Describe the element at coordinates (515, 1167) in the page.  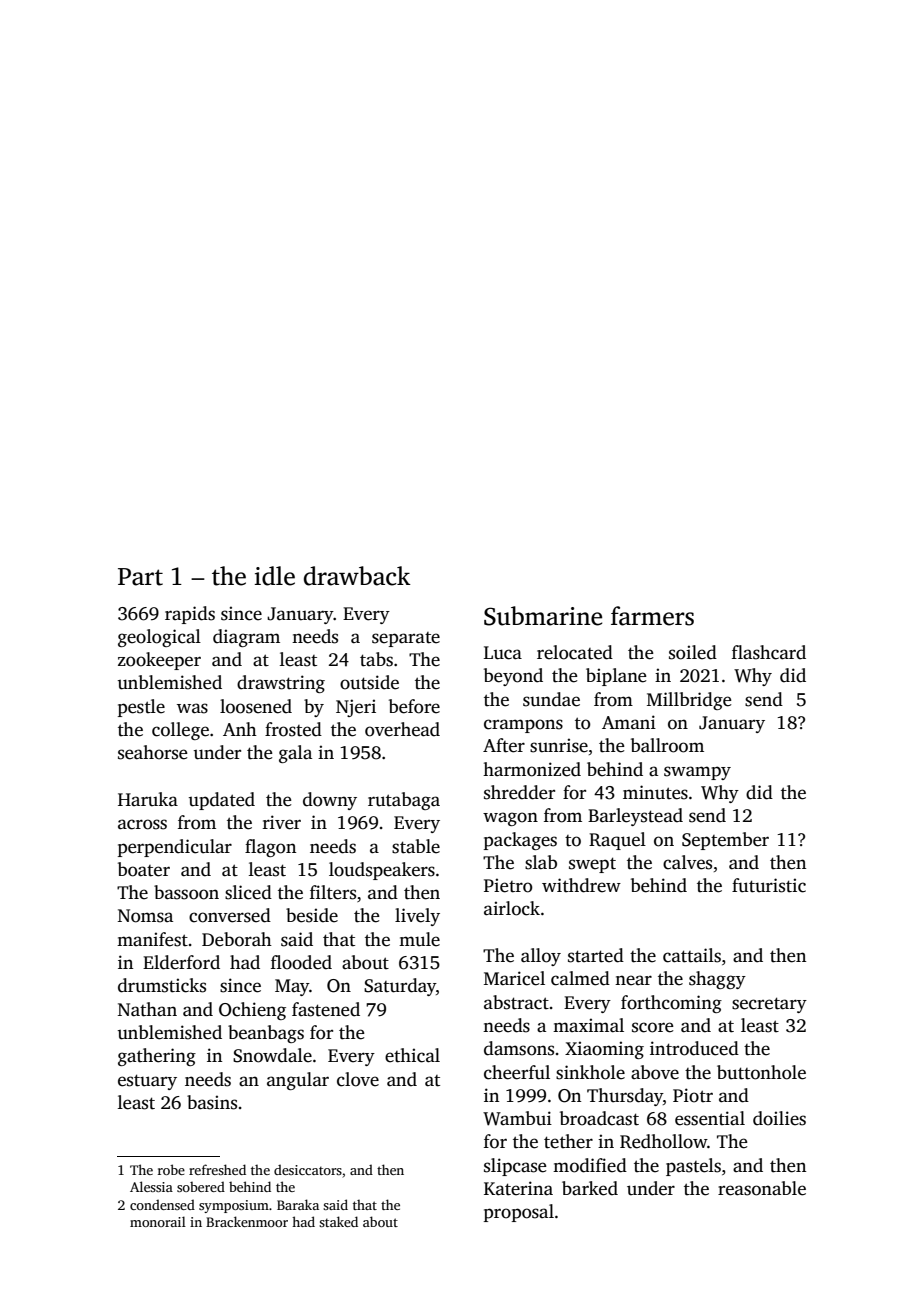
I see `slipcase` at that location.
